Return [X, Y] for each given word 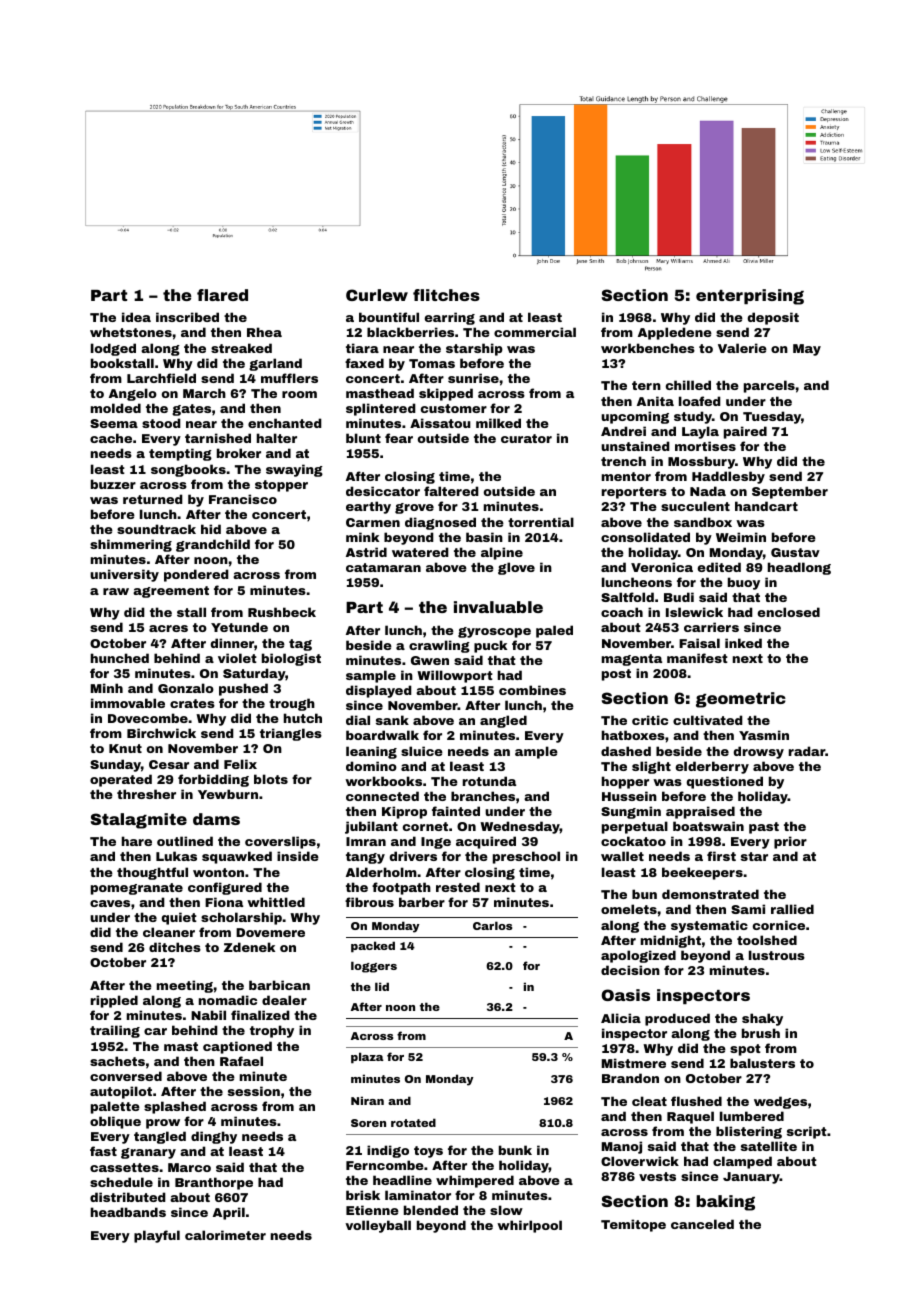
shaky [762, 1019]
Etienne [372, 1210]
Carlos [492, 925]
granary [148, 1153]
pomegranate [137, 889]
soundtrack [156, 529]
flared [222, 295]
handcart [766, 506]
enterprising [750, 297]
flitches [446, 295]
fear [399, 438]
